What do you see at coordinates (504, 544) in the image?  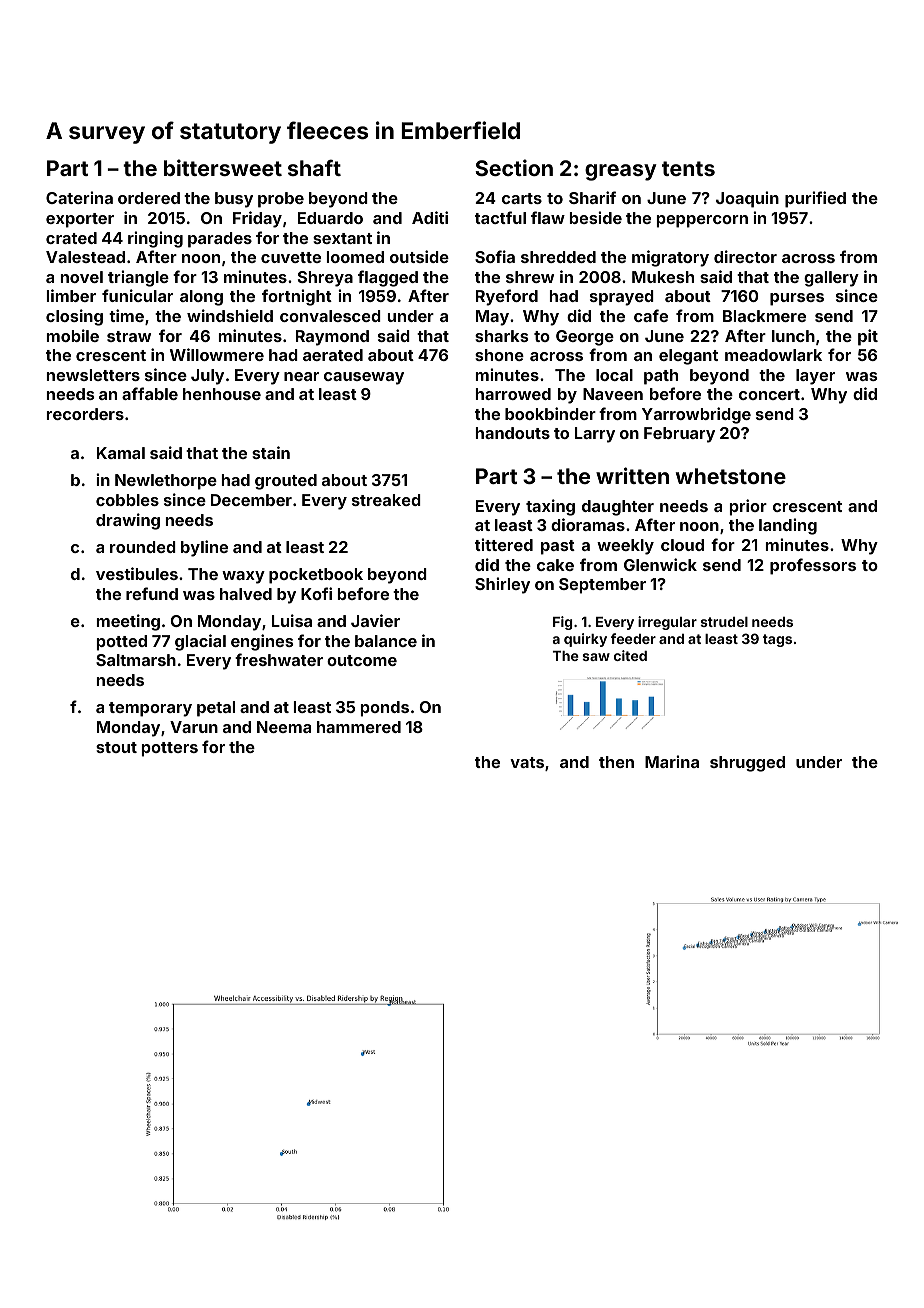 I see `tittered` at bounding box center [504, 544].
